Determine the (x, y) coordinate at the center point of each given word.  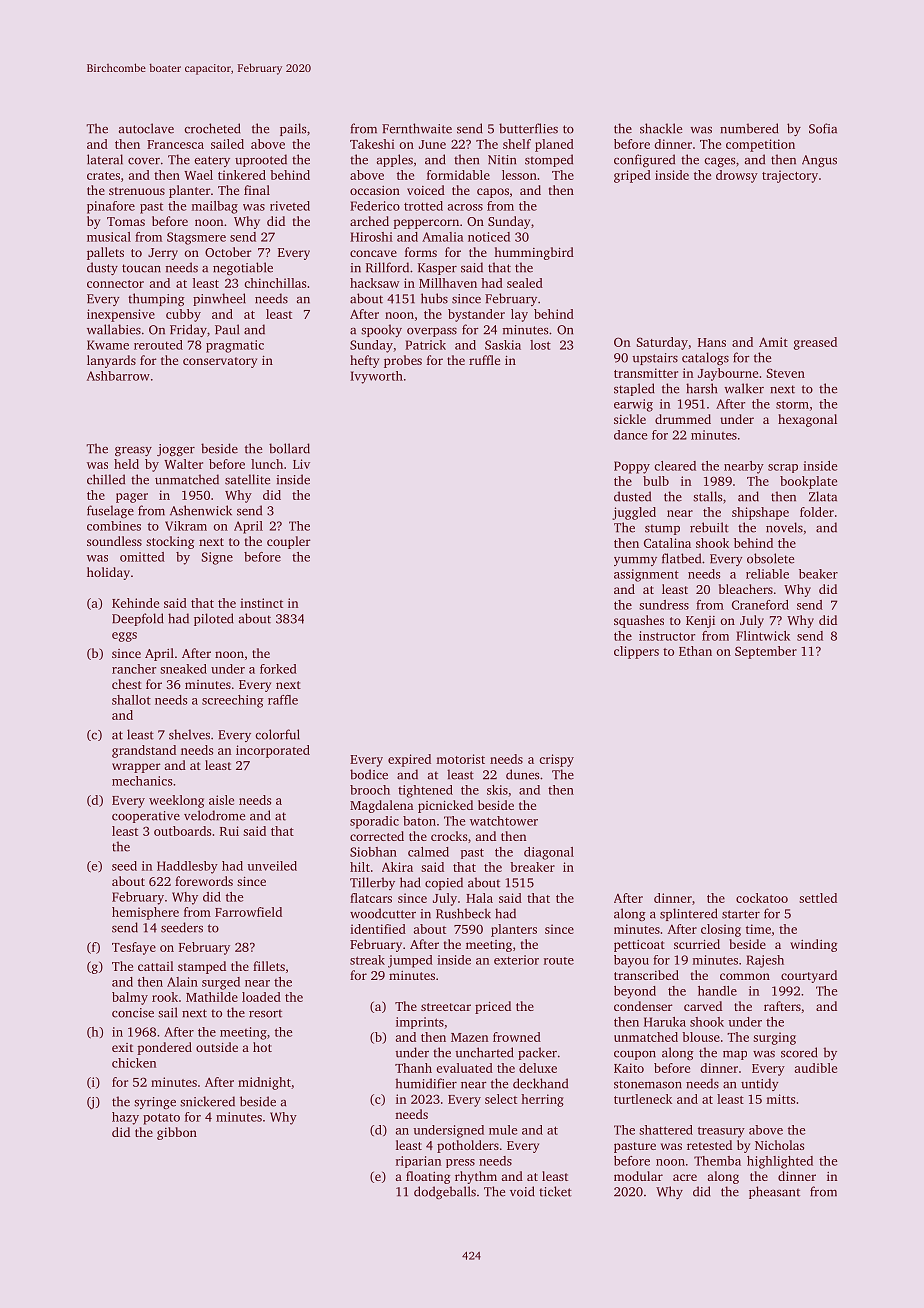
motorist (460, 759)
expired (409, 760)
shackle (661, 128)
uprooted (261, 160)
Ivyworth (376, 377)
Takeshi (372, 144)
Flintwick (763, 636)
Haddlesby (187, 867)
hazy (125, 1118)
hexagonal (807, 420)
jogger (176, 450)
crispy (556, 760)
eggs (124, 637)
